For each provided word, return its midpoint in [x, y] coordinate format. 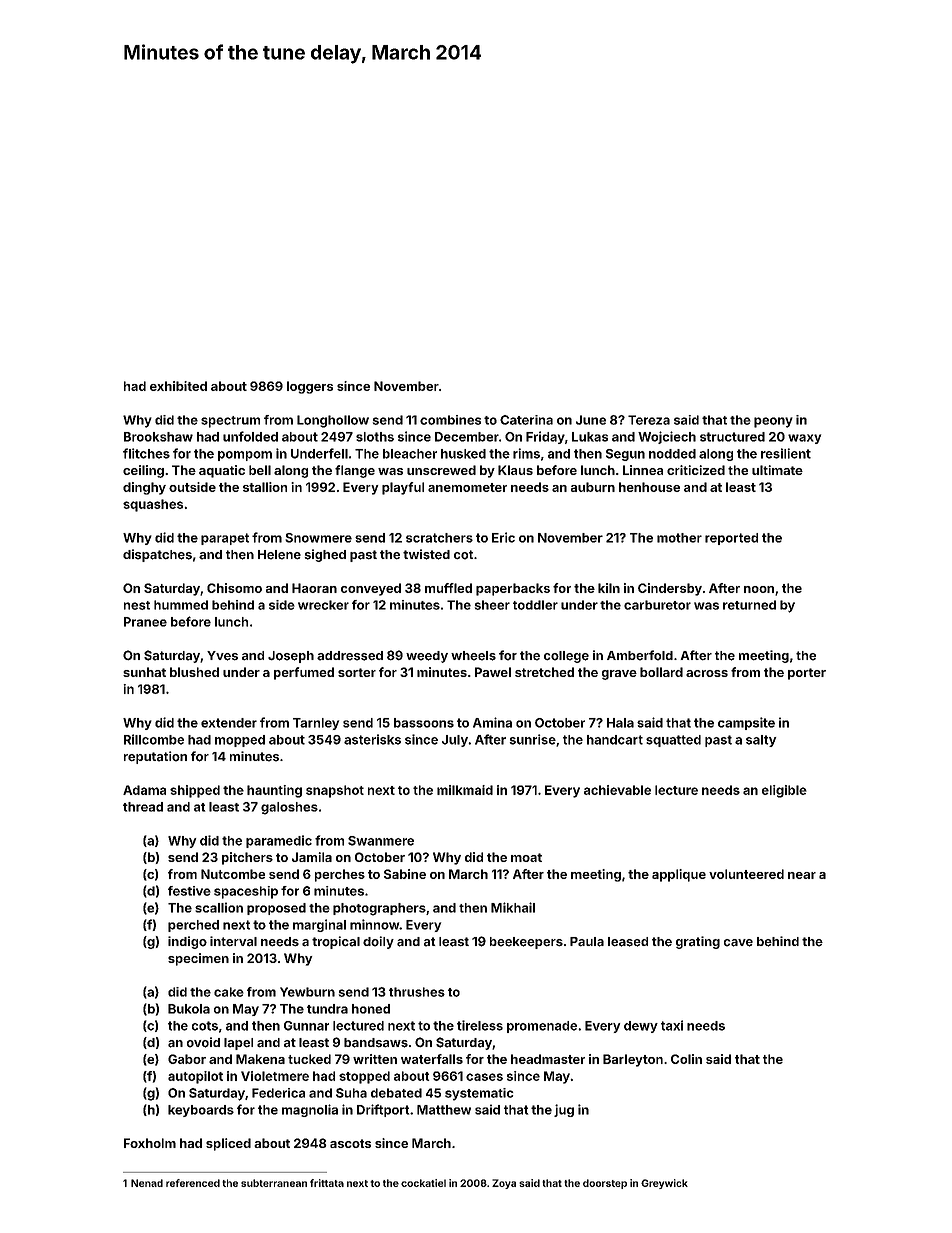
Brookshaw [158, 437]
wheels [473, 656]
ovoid [203, 1042]
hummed [181, 605]
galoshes [289, 808]
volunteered [746, 874]
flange [355, 471]
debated [396, 1093]
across [707, 673]
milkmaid [465, 790]
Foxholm [150, 1143]
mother [679, 538]
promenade [542, 1027]
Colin [686, 1059]
